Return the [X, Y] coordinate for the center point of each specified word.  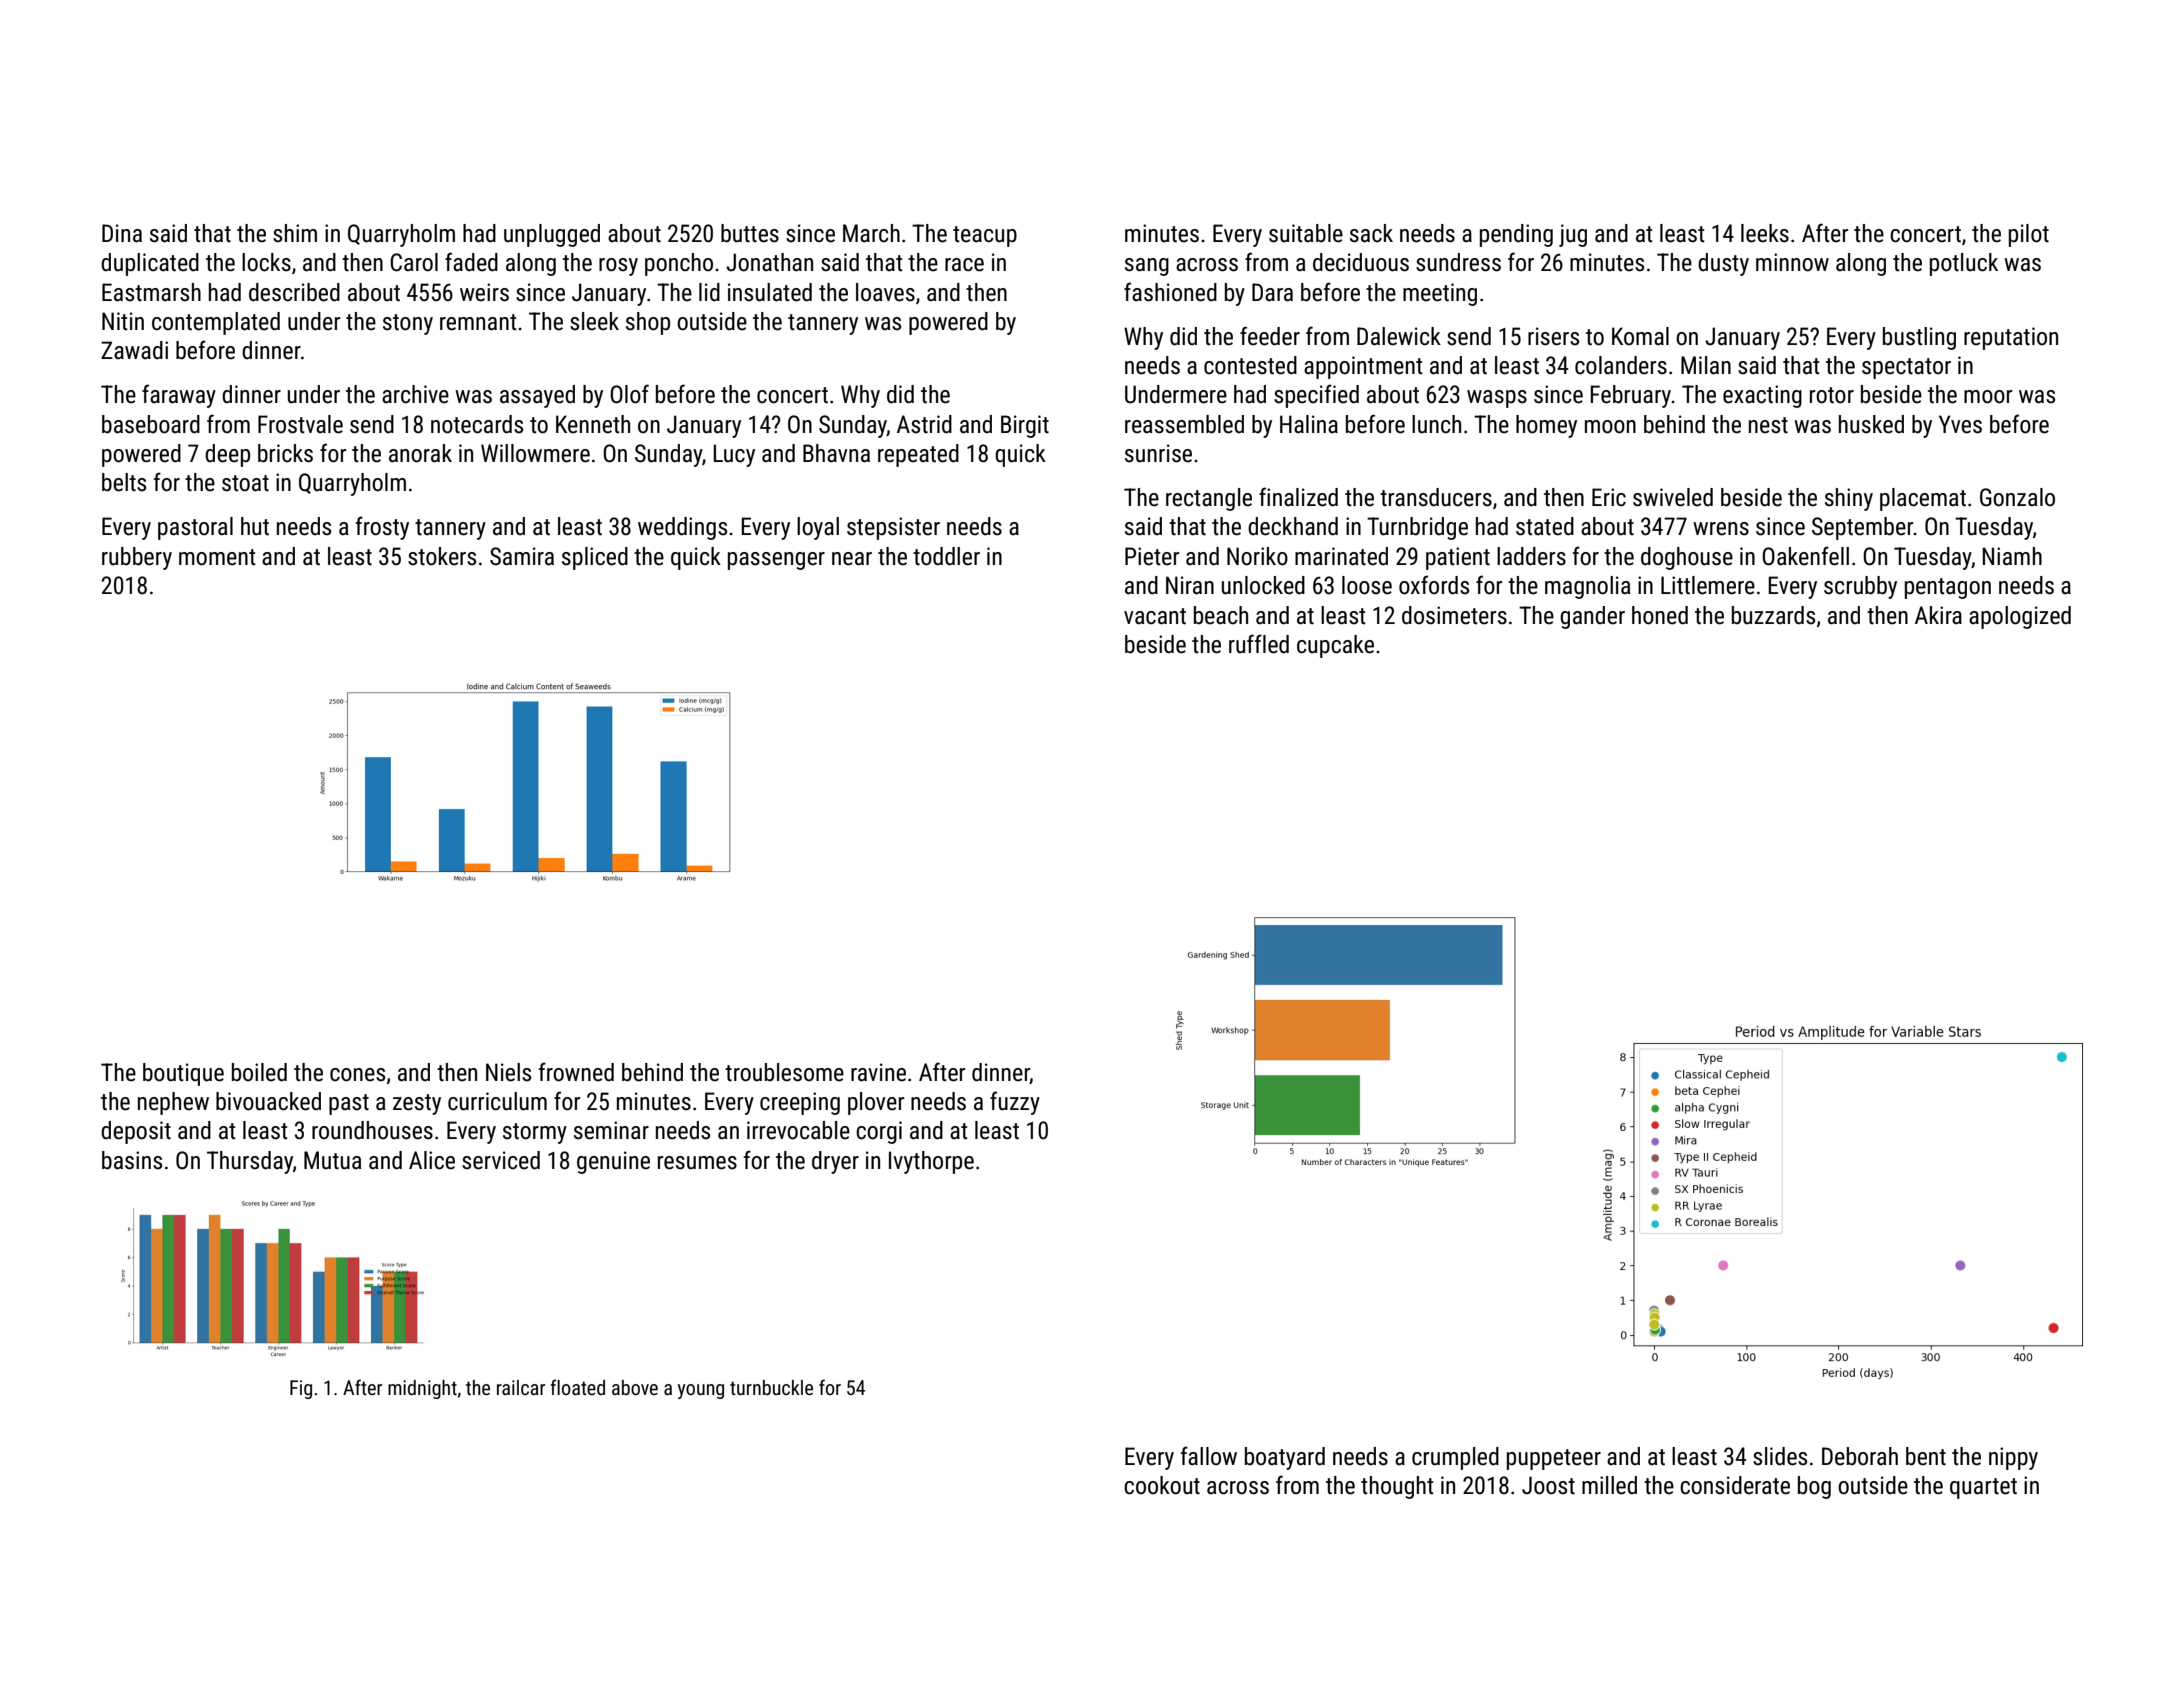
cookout [1162, 1485]
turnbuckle [771, 1387]
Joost [1548, 1485]
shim [295, 233]
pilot [2029, 235]
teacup [985, 236]
